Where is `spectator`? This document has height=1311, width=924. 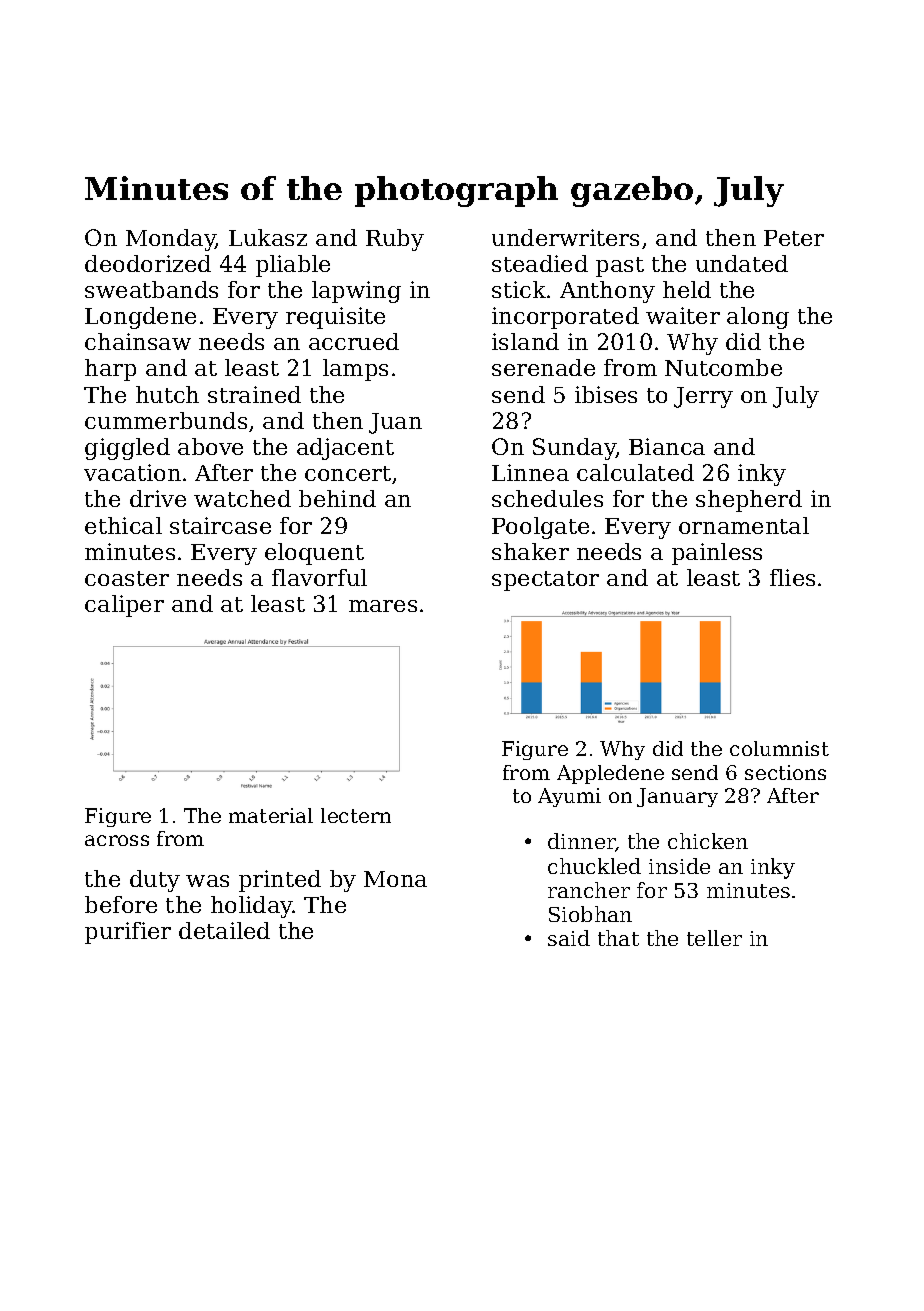
spectator is located at coordinates (545, 581).
